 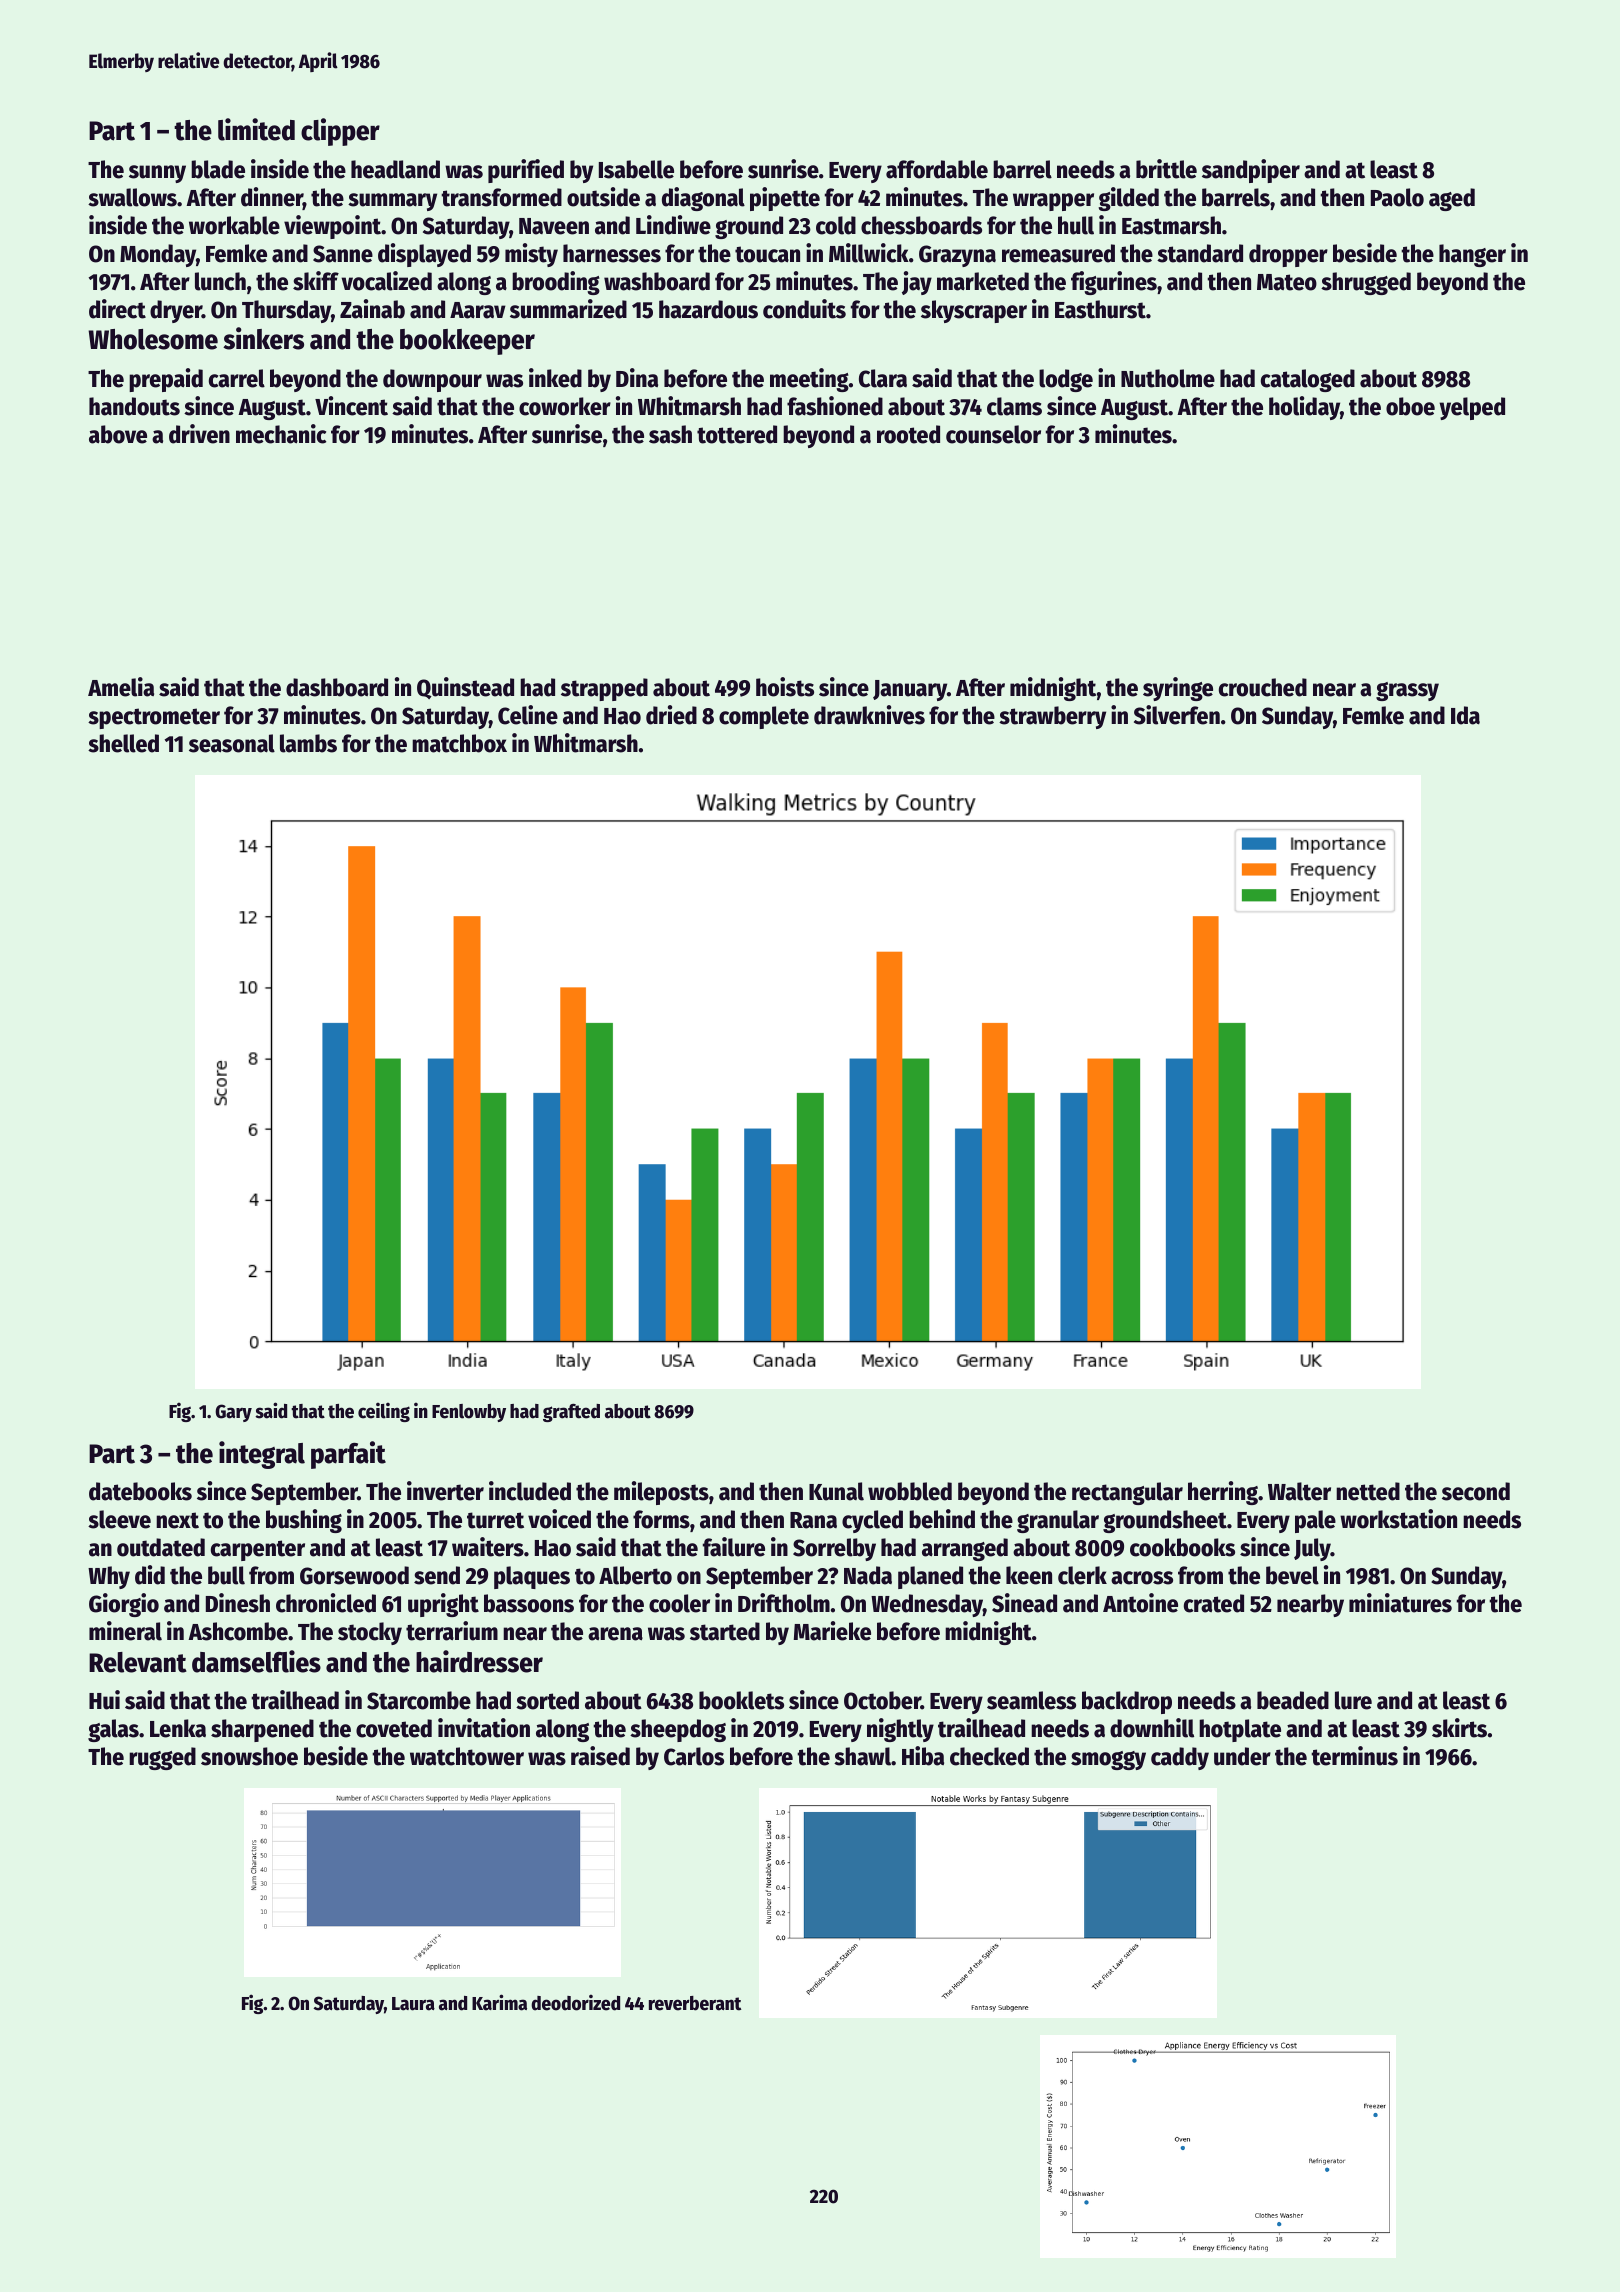 I want to click on raised, so click(x=600, y=1756).
